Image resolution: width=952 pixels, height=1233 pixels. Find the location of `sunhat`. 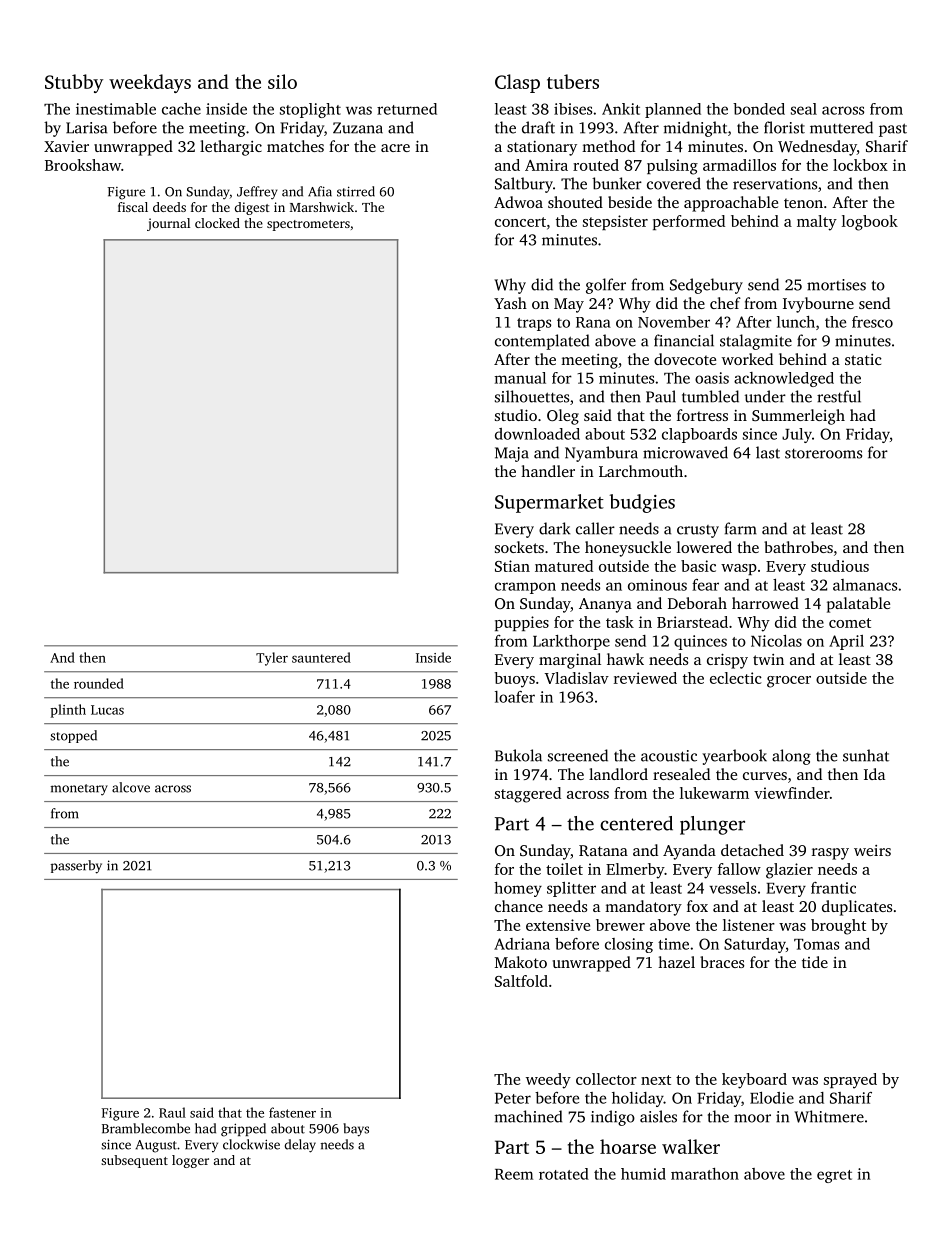

sunhat is located at coordinates (866, 755).
